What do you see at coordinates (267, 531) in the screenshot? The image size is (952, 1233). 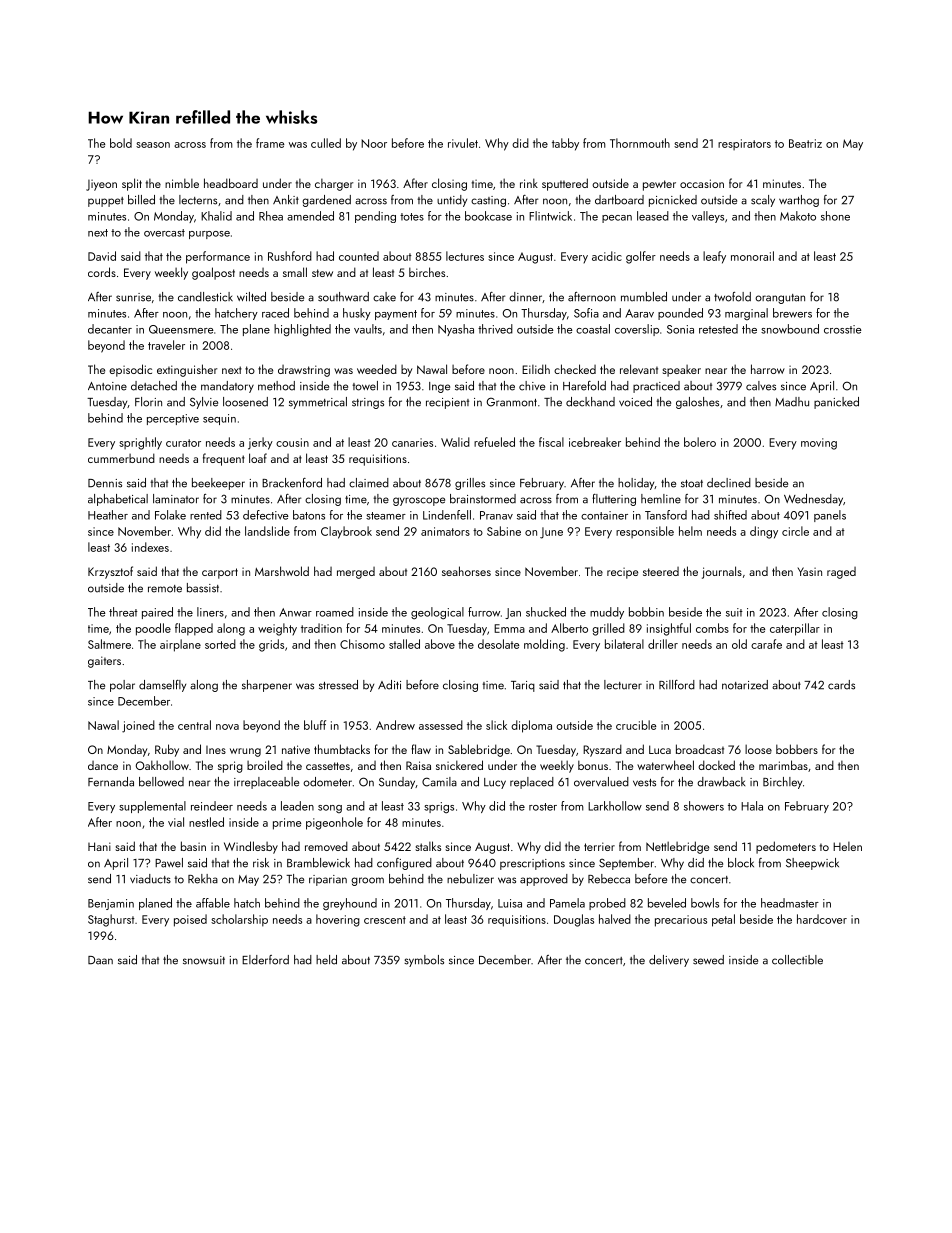 I see `landslide` at bounding box center [267, 531].
